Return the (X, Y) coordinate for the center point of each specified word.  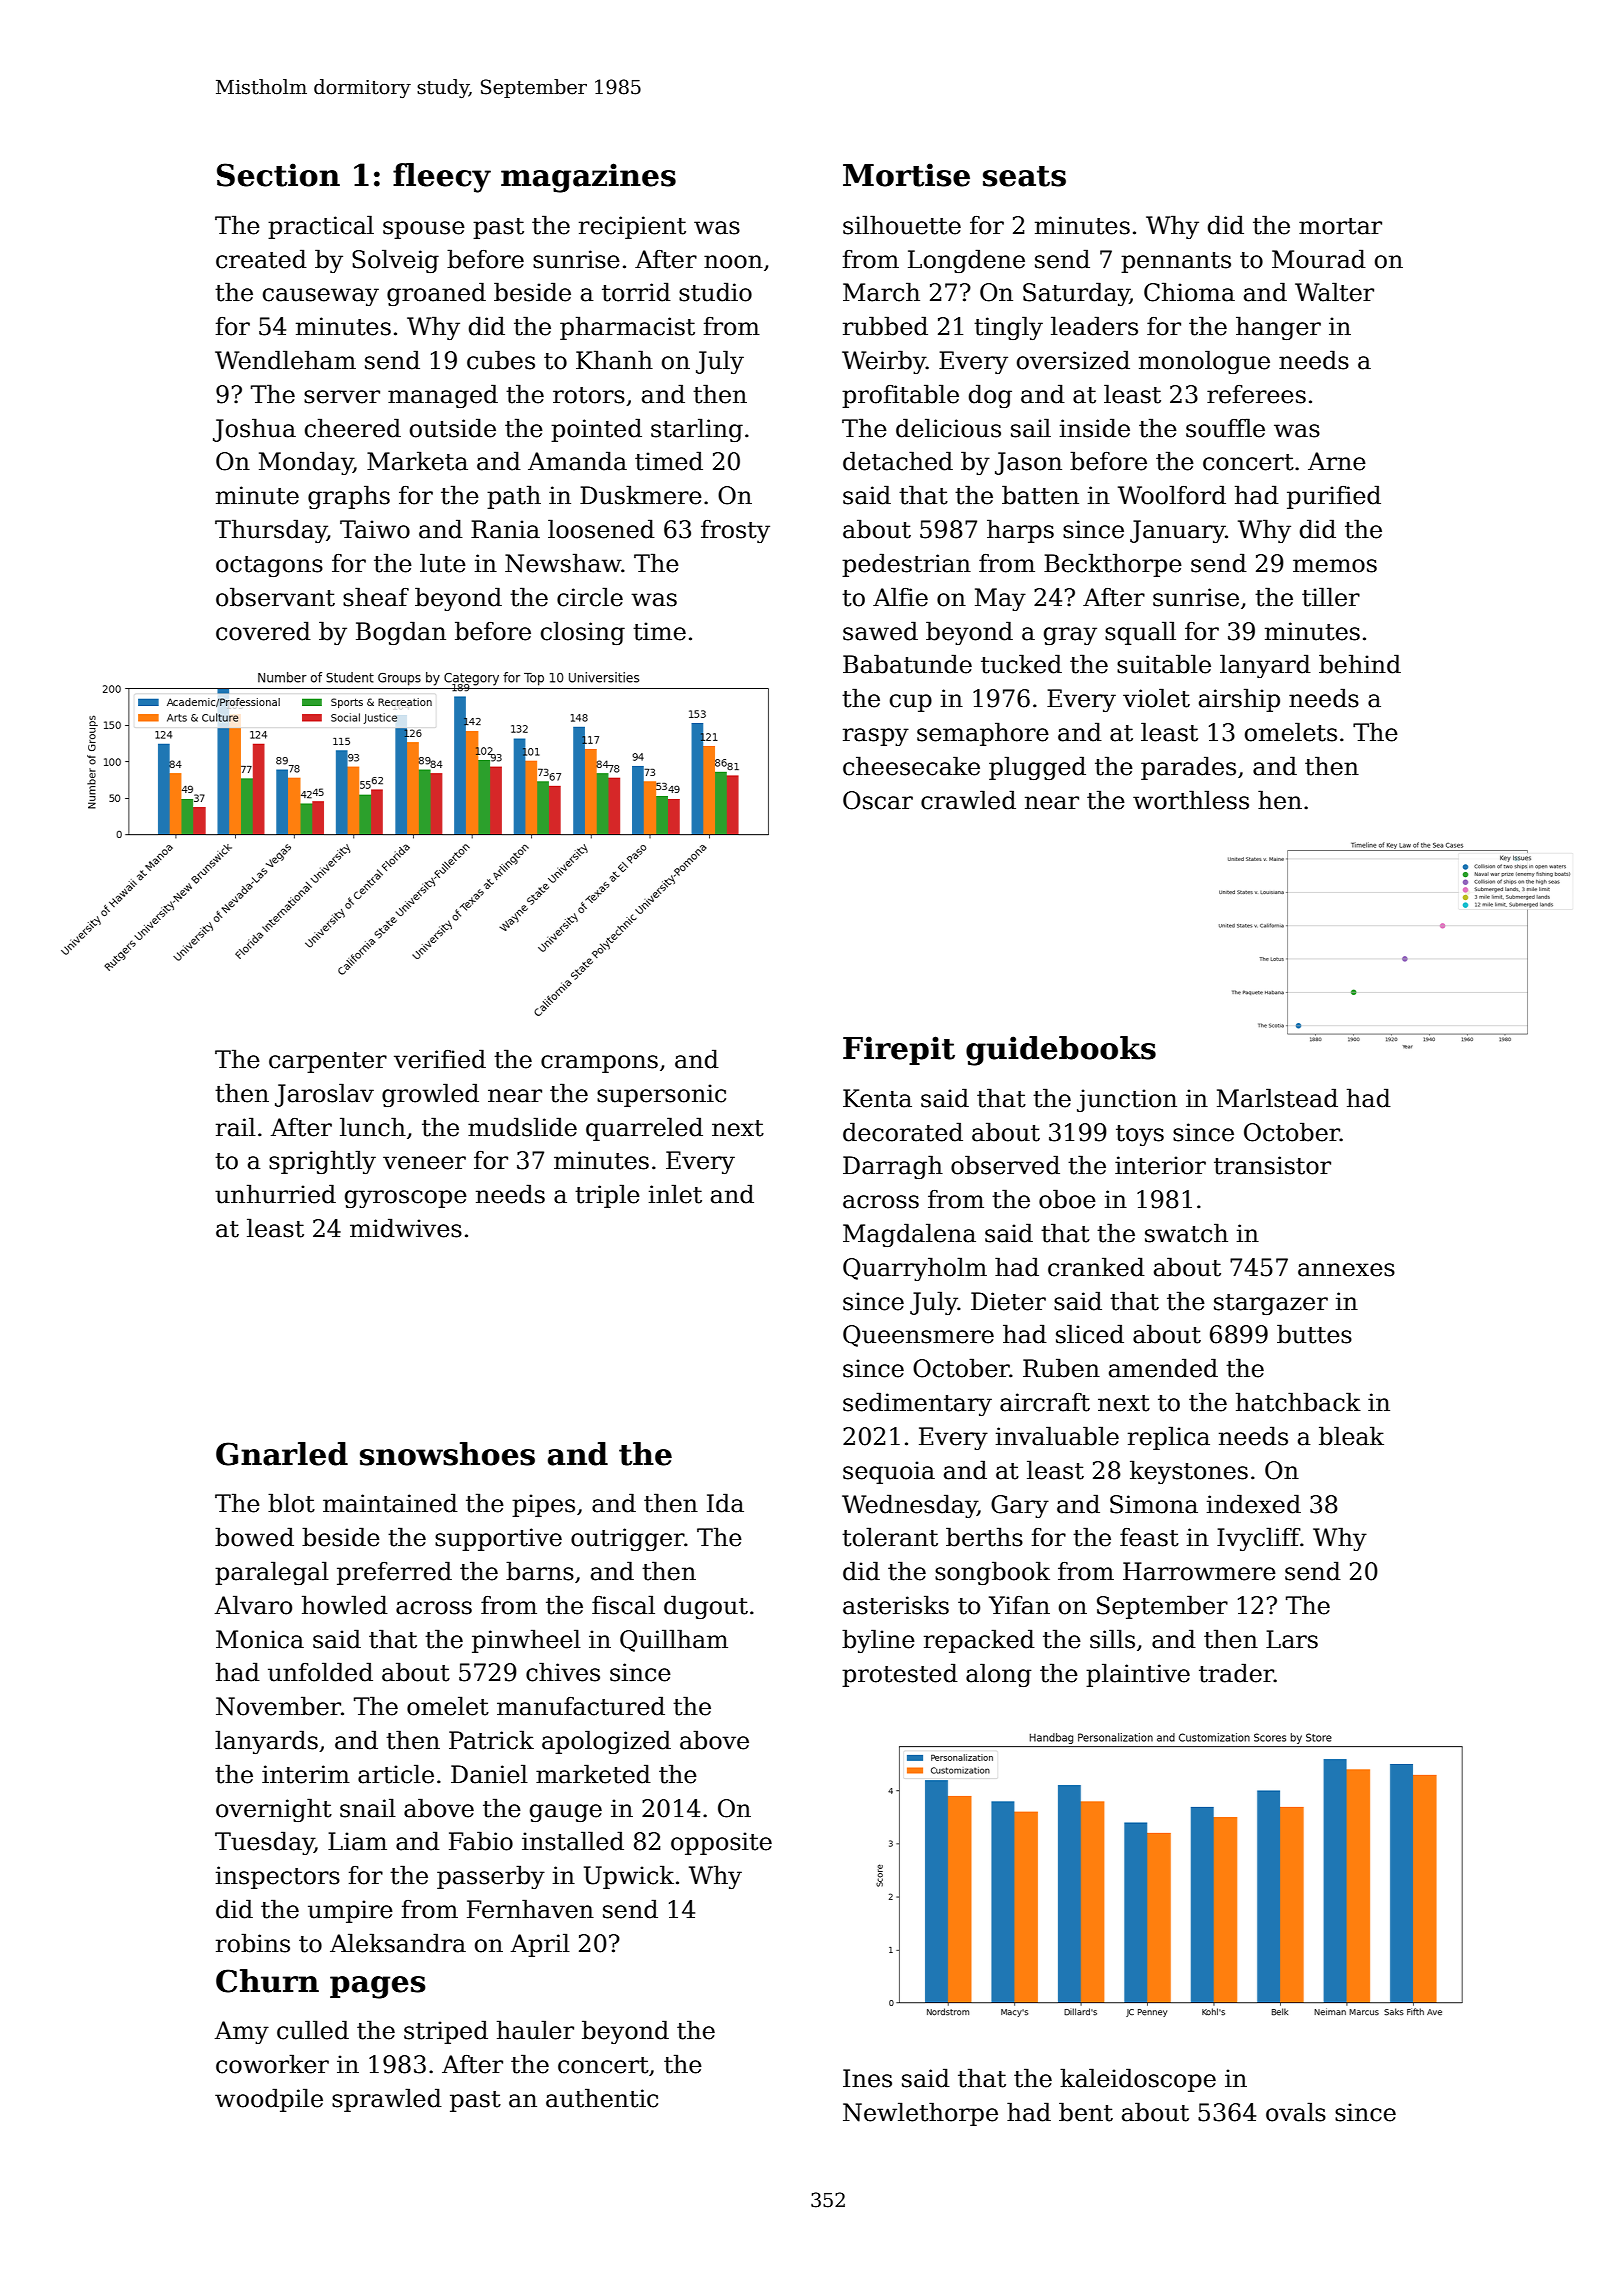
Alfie (900, 597)
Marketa (417, 461)
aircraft (1045, 1402)
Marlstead (1277, 1098)
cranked (1096, 1267)
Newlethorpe (920, 2114)
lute (443, 563)
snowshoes (447, 1454)
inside (1095, 428)
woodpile (269, 2100)
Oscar (878, 800)
